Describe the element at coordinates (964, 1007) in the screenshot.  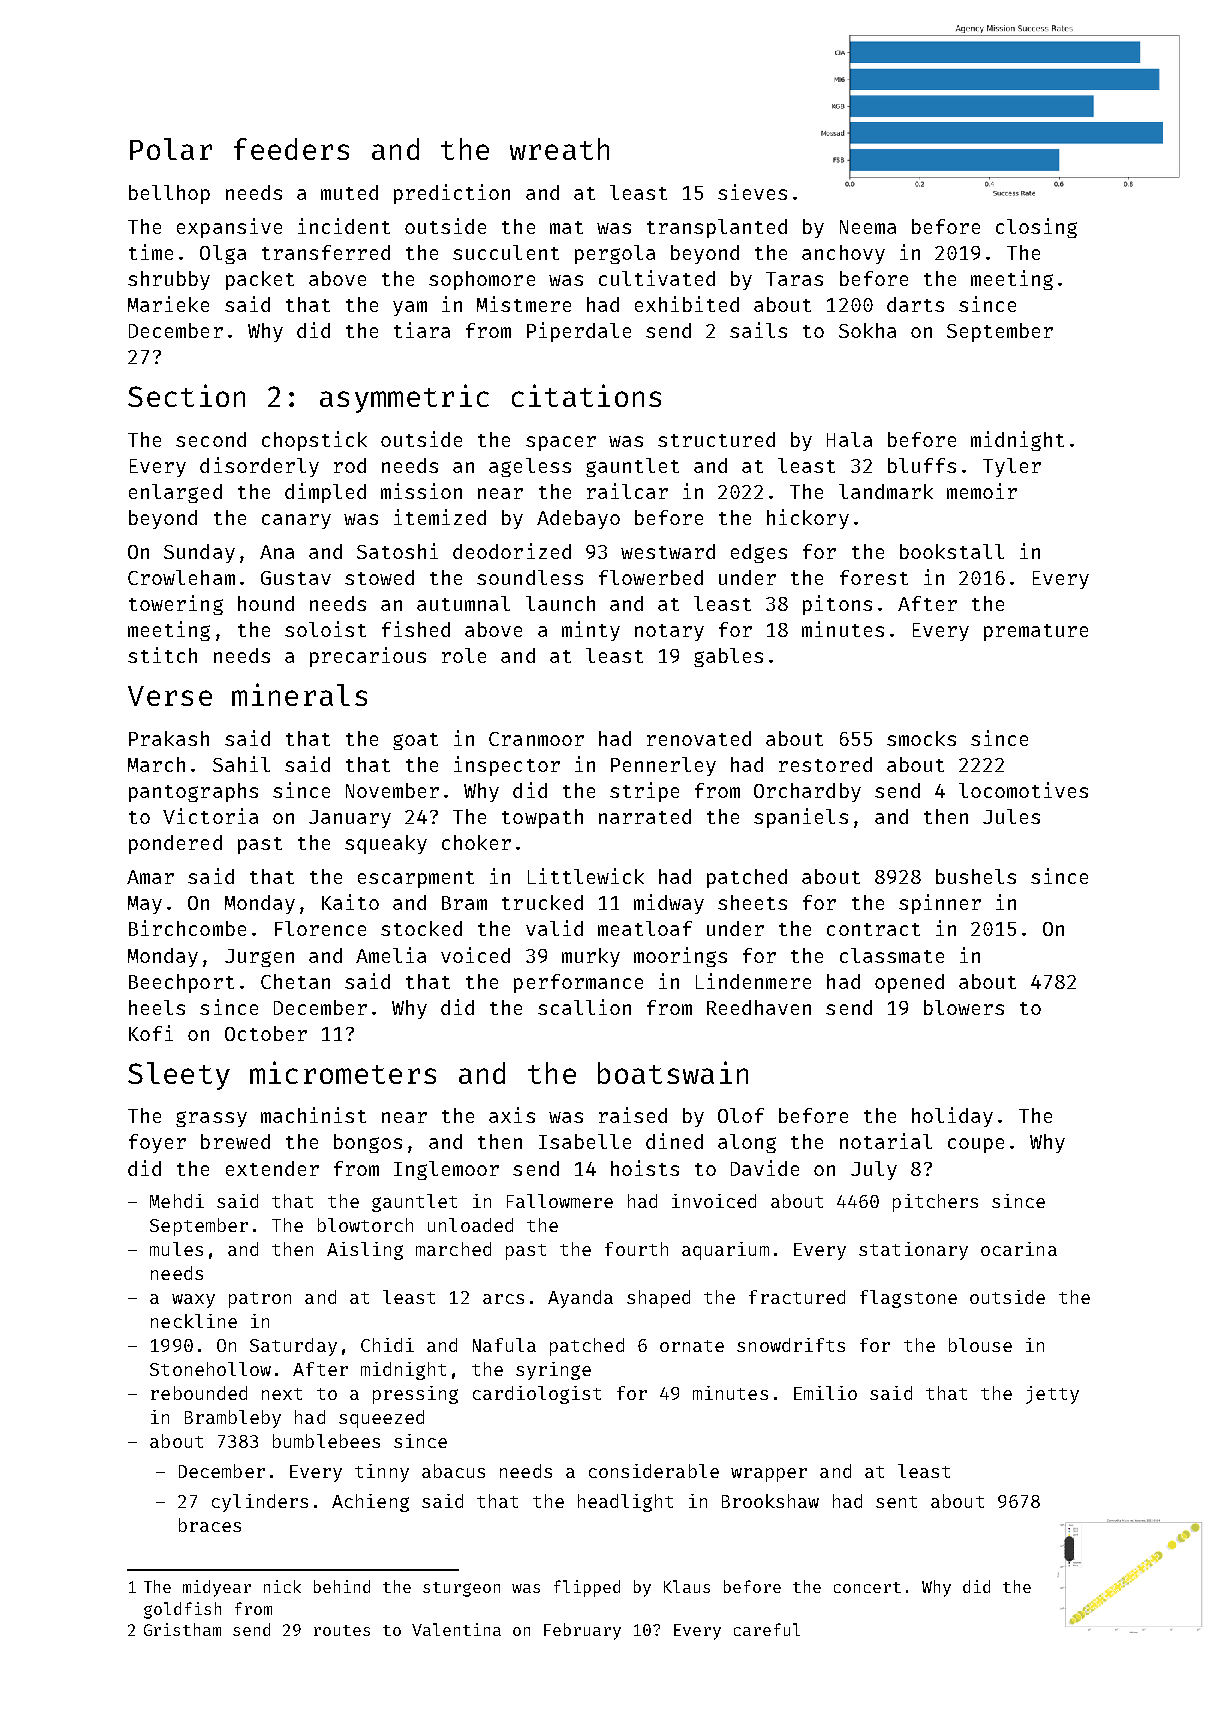
I see `blowers` at that location.
